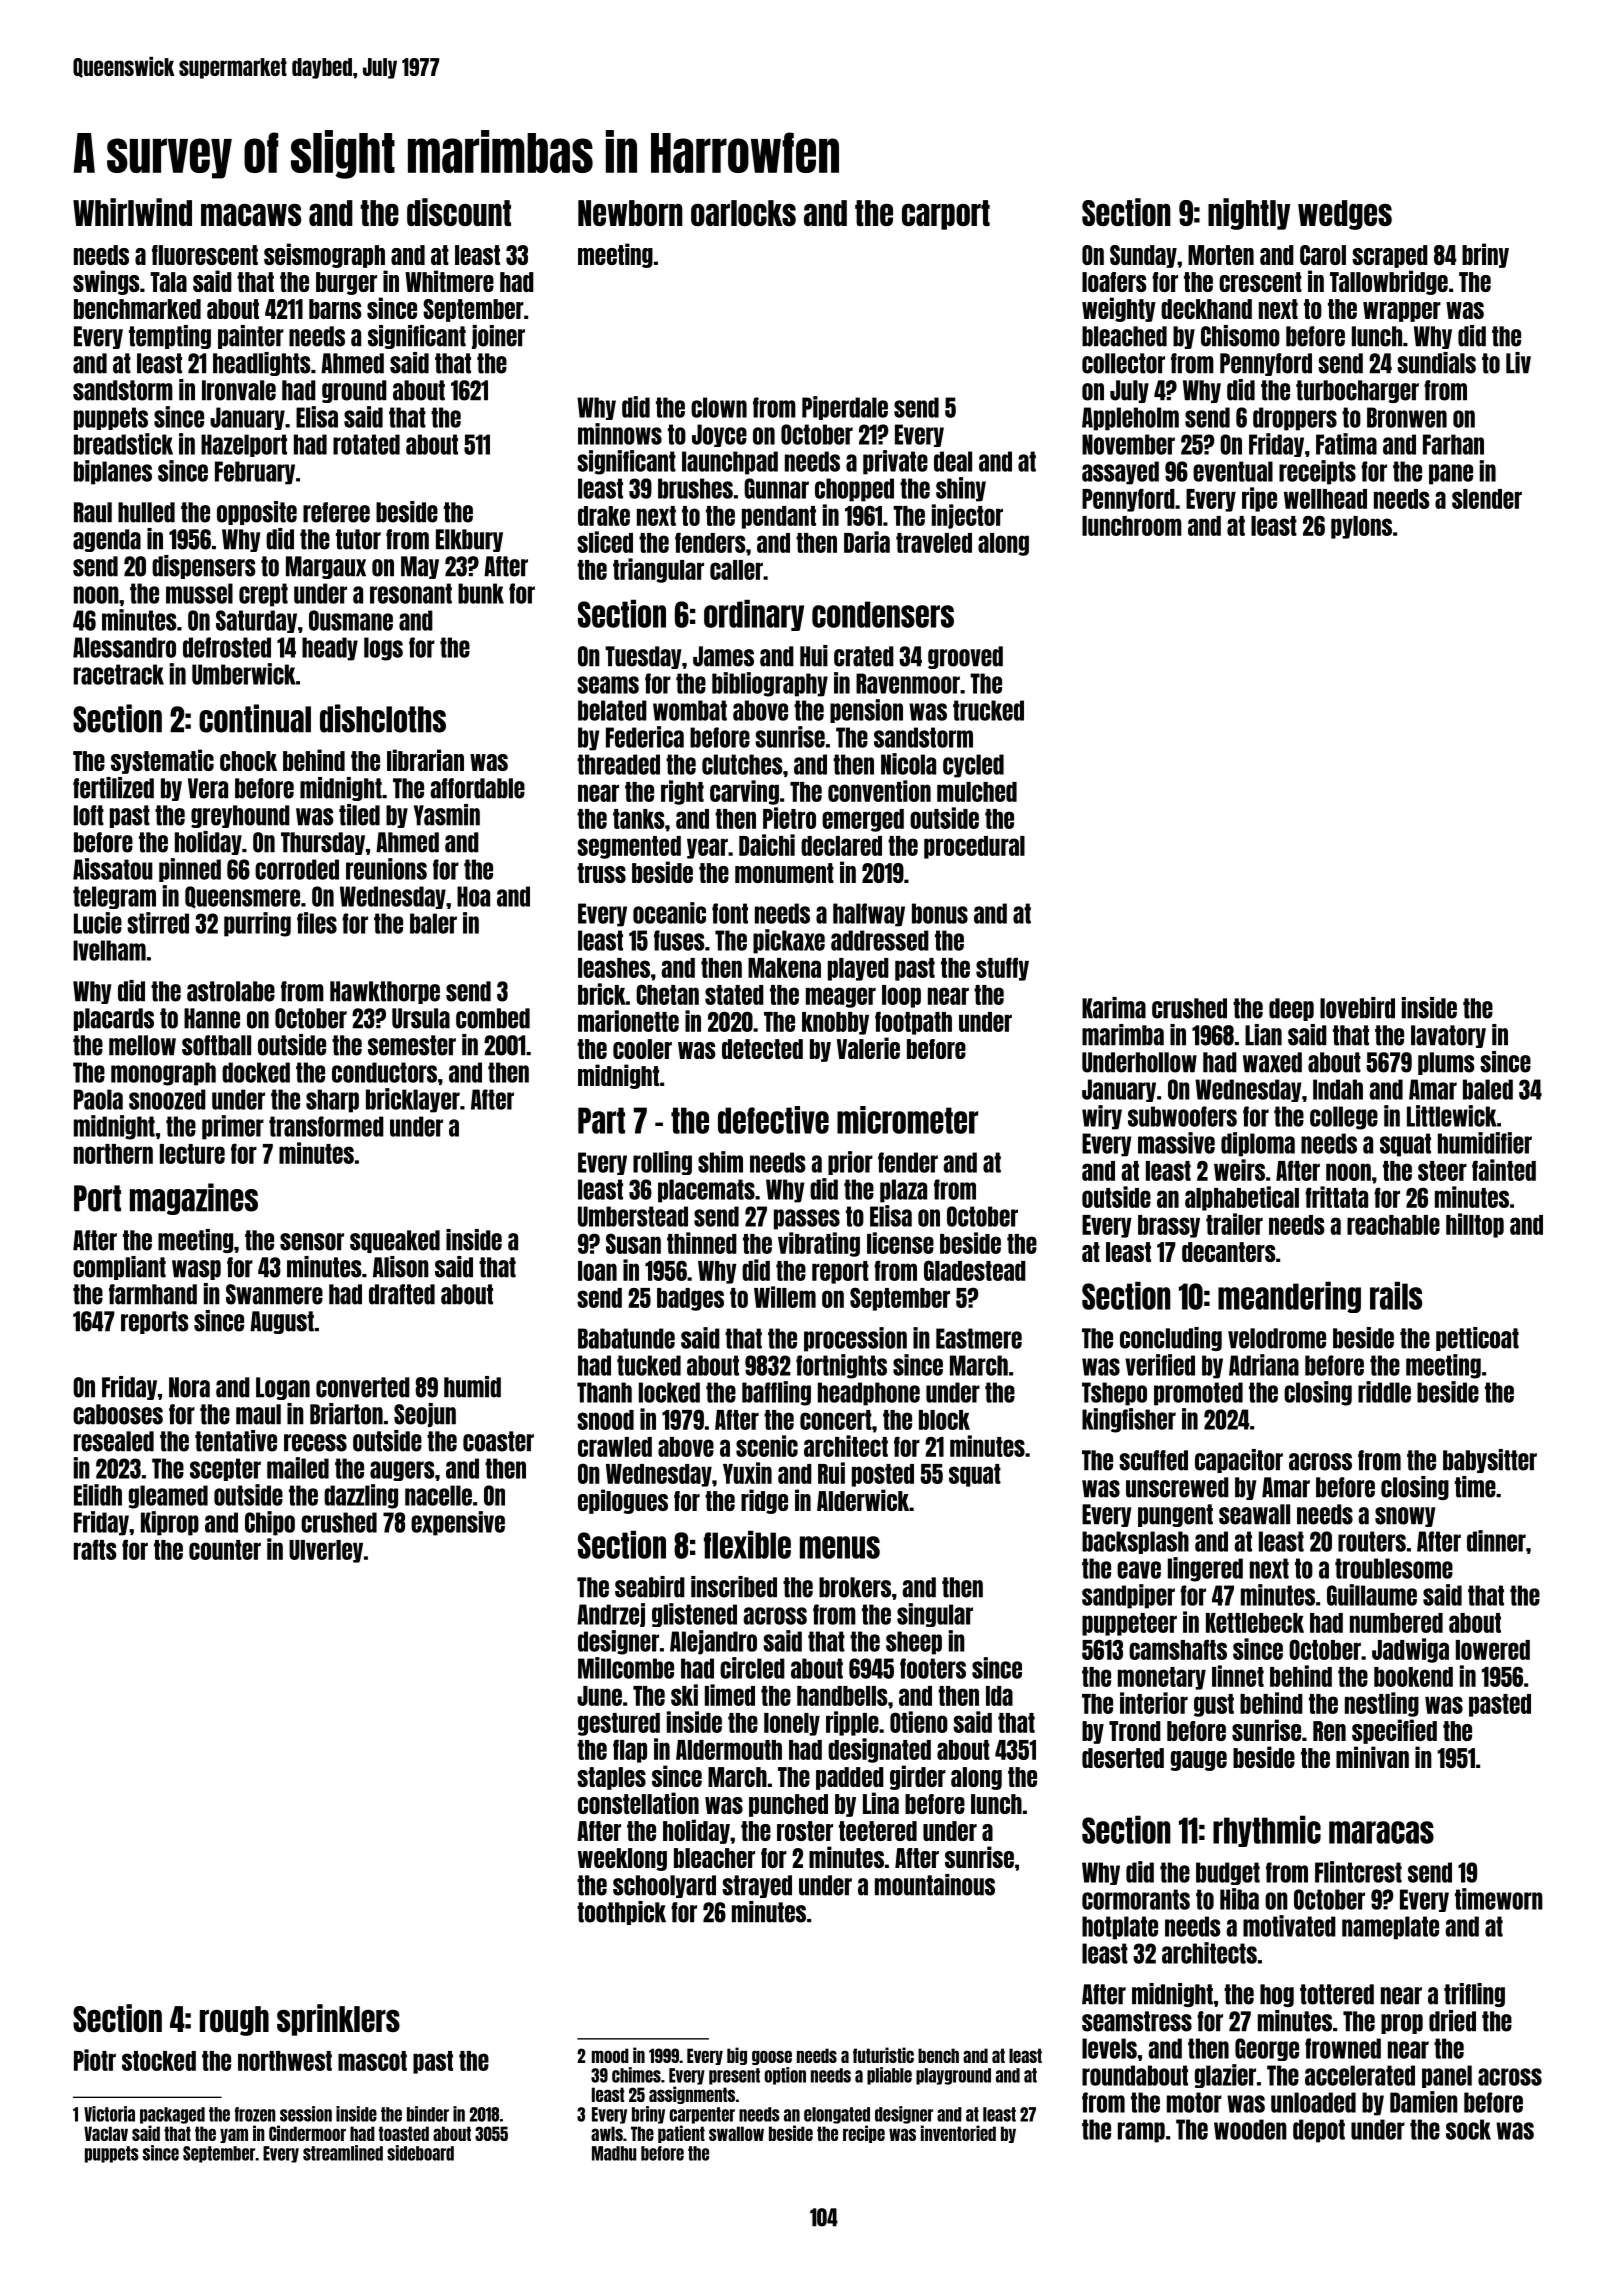 The width and height of the screenshot is (1620, 2292). What do you see at coordinates (98, 1495) in the screenshot?
I see `Eilidh` at bounding box center [98, 1495].
